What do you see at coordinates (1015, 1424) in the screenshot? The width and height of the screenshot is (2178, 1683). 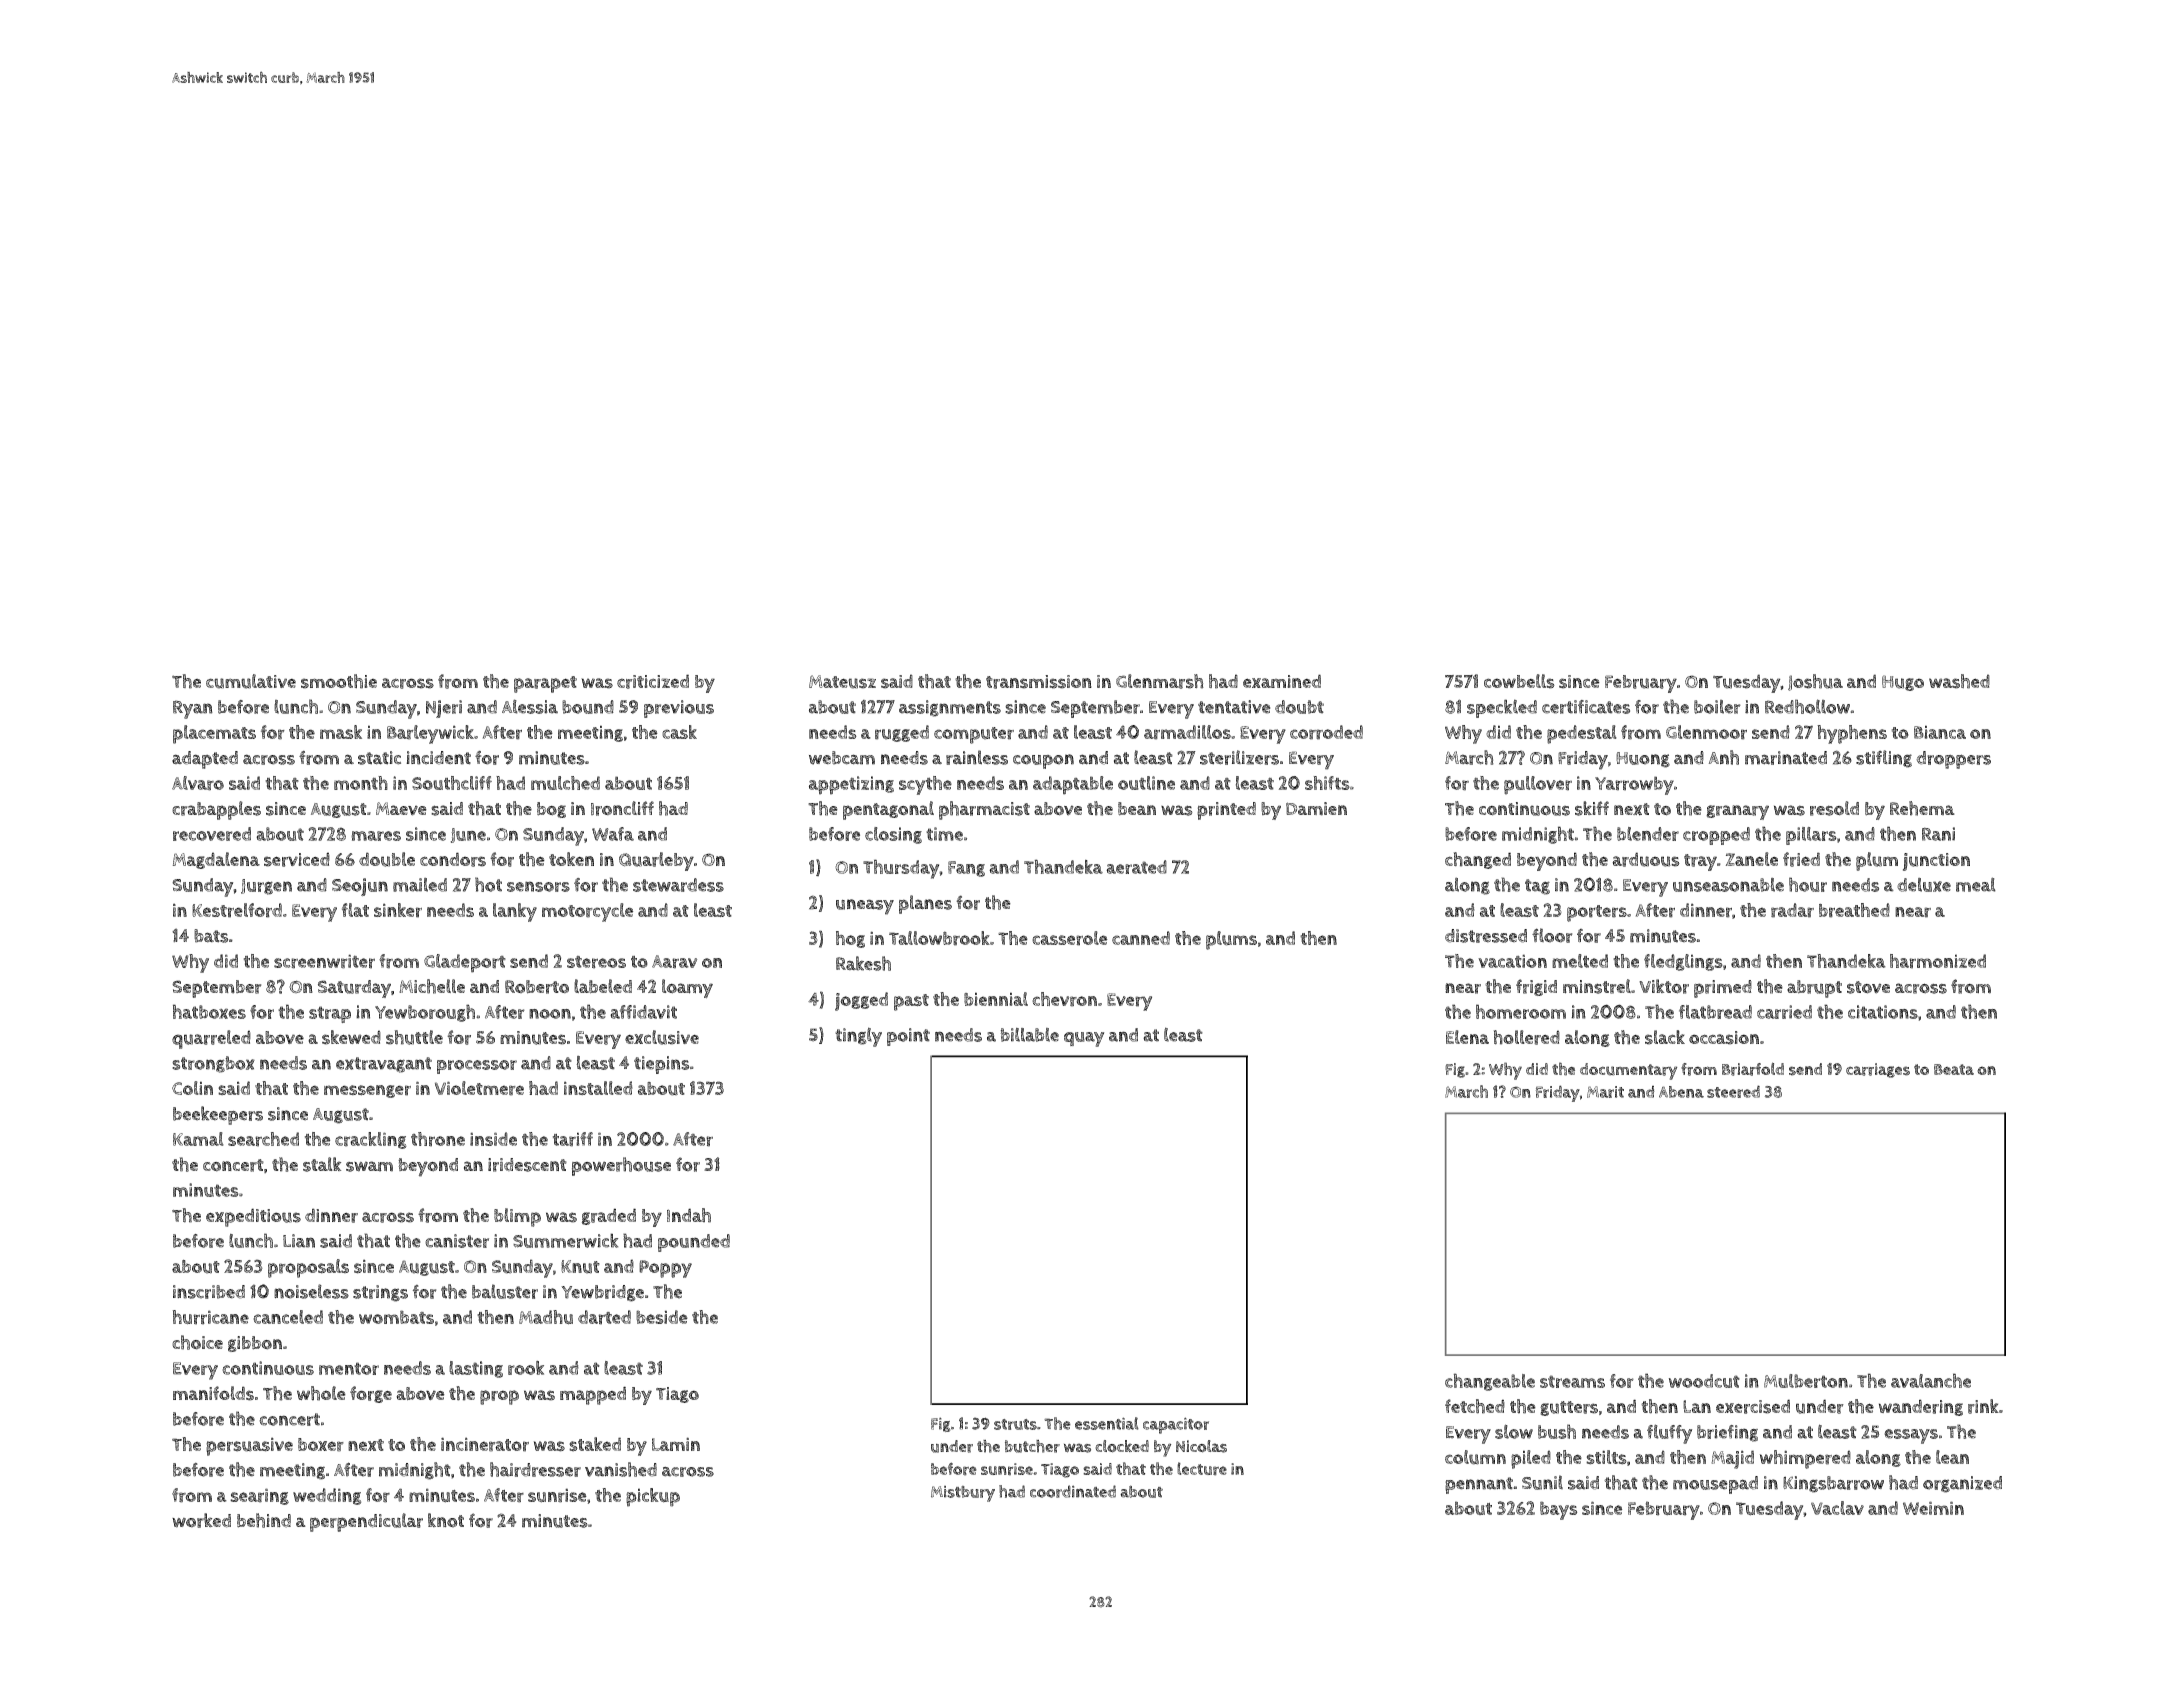 I see `struts` at bounding box center [1015, 1424].
